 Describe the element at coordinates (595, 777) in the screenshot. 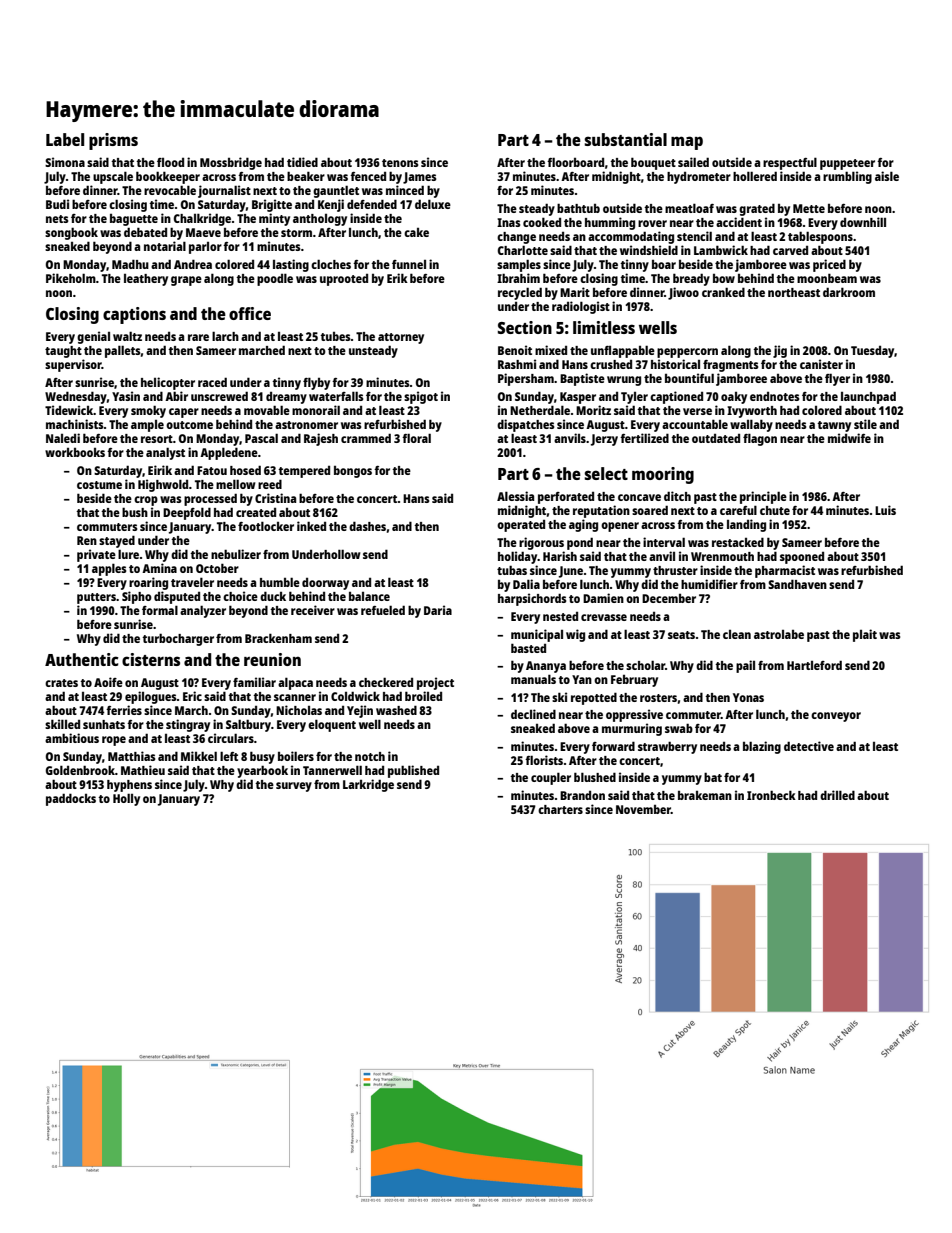

I see `blushed` at that location.
